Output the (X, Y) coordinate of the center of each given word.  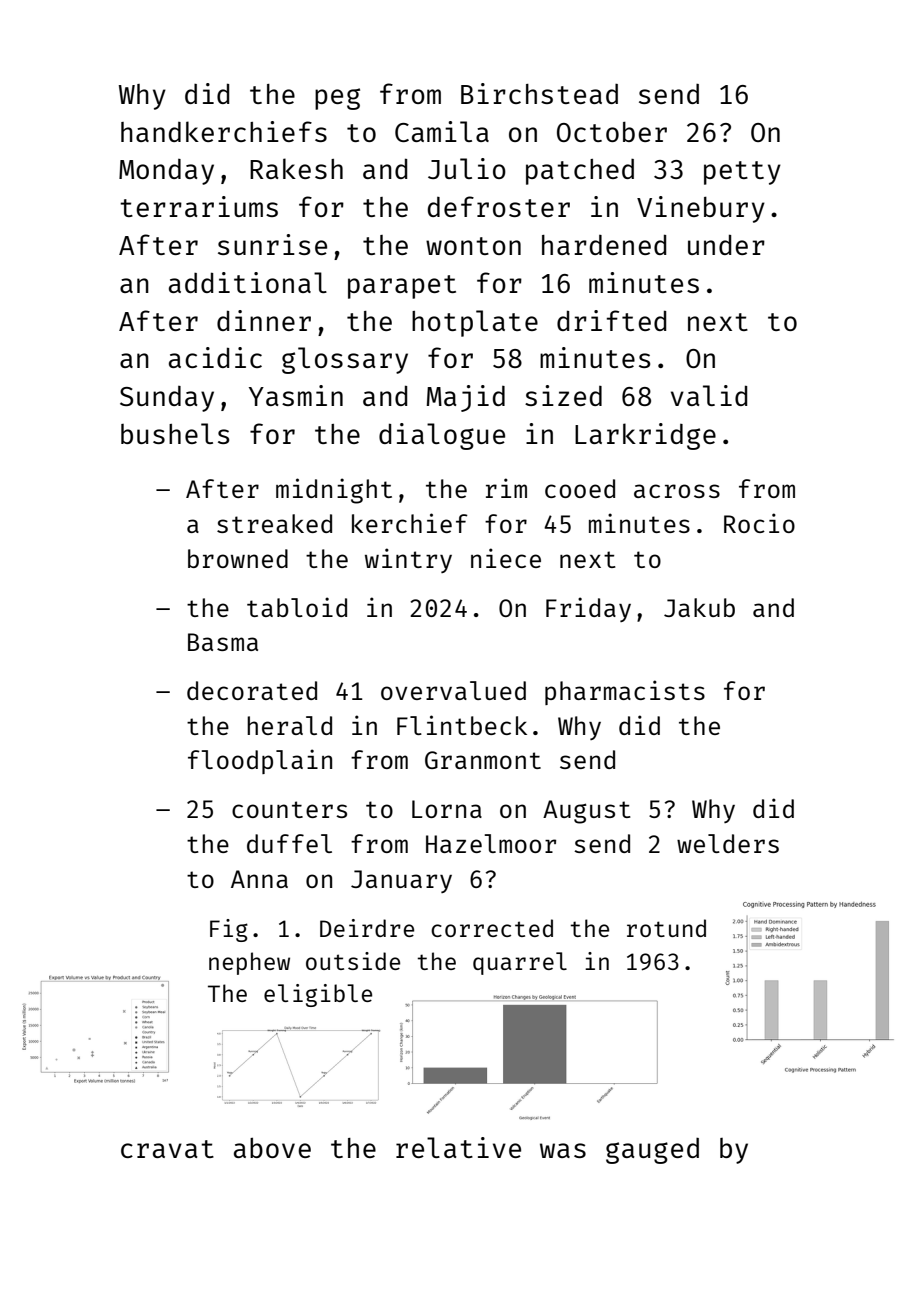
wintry (408, 560)
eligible (318, 995)
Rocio (759, 523)
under (726, 244)
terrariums (199, 206)
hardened (604, 244)
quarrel (520, 963)
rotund (666, 928)
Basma (223, 642)
